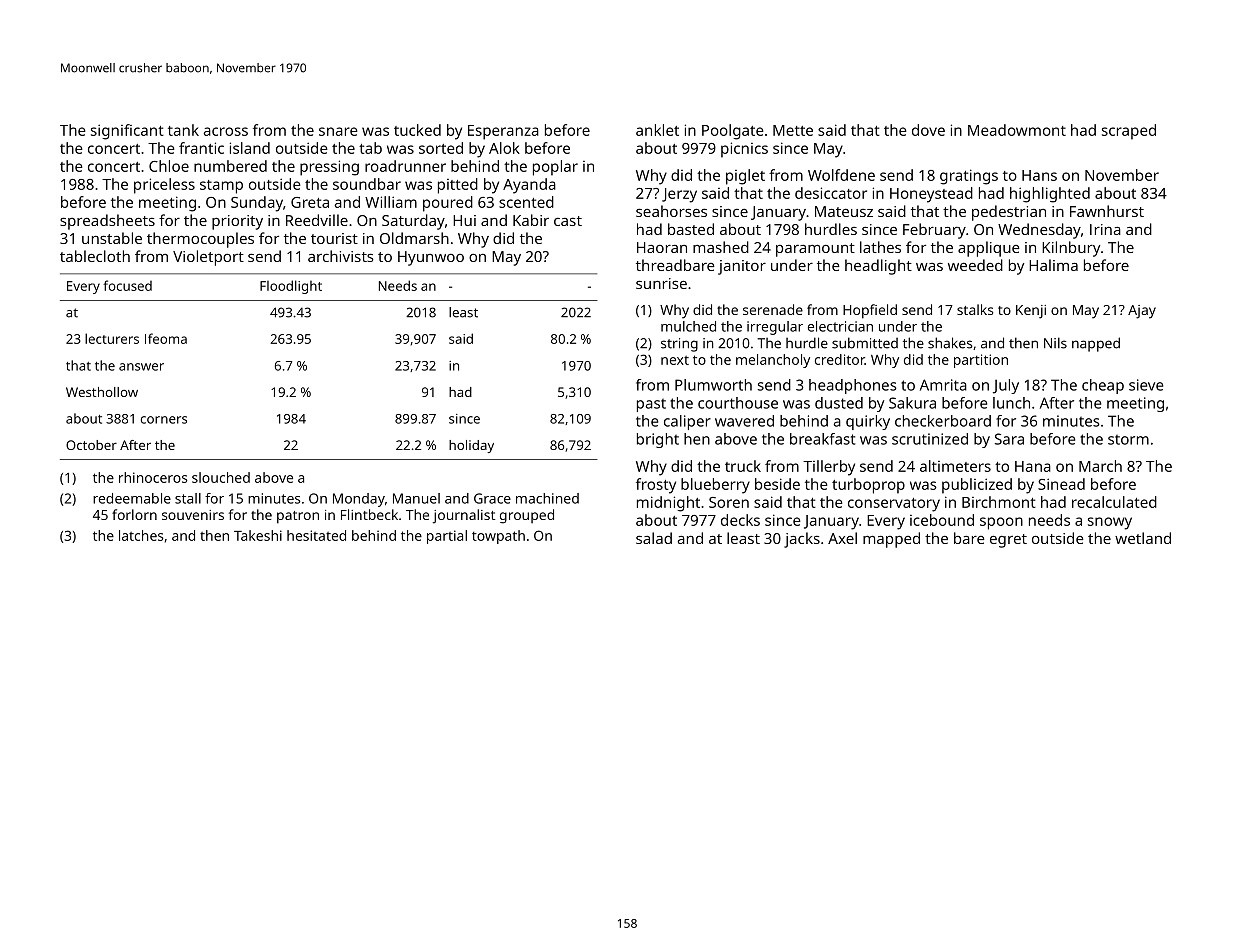  Describe the element at coordinates (1008, 541) in the page. I see `egret` at that location.
